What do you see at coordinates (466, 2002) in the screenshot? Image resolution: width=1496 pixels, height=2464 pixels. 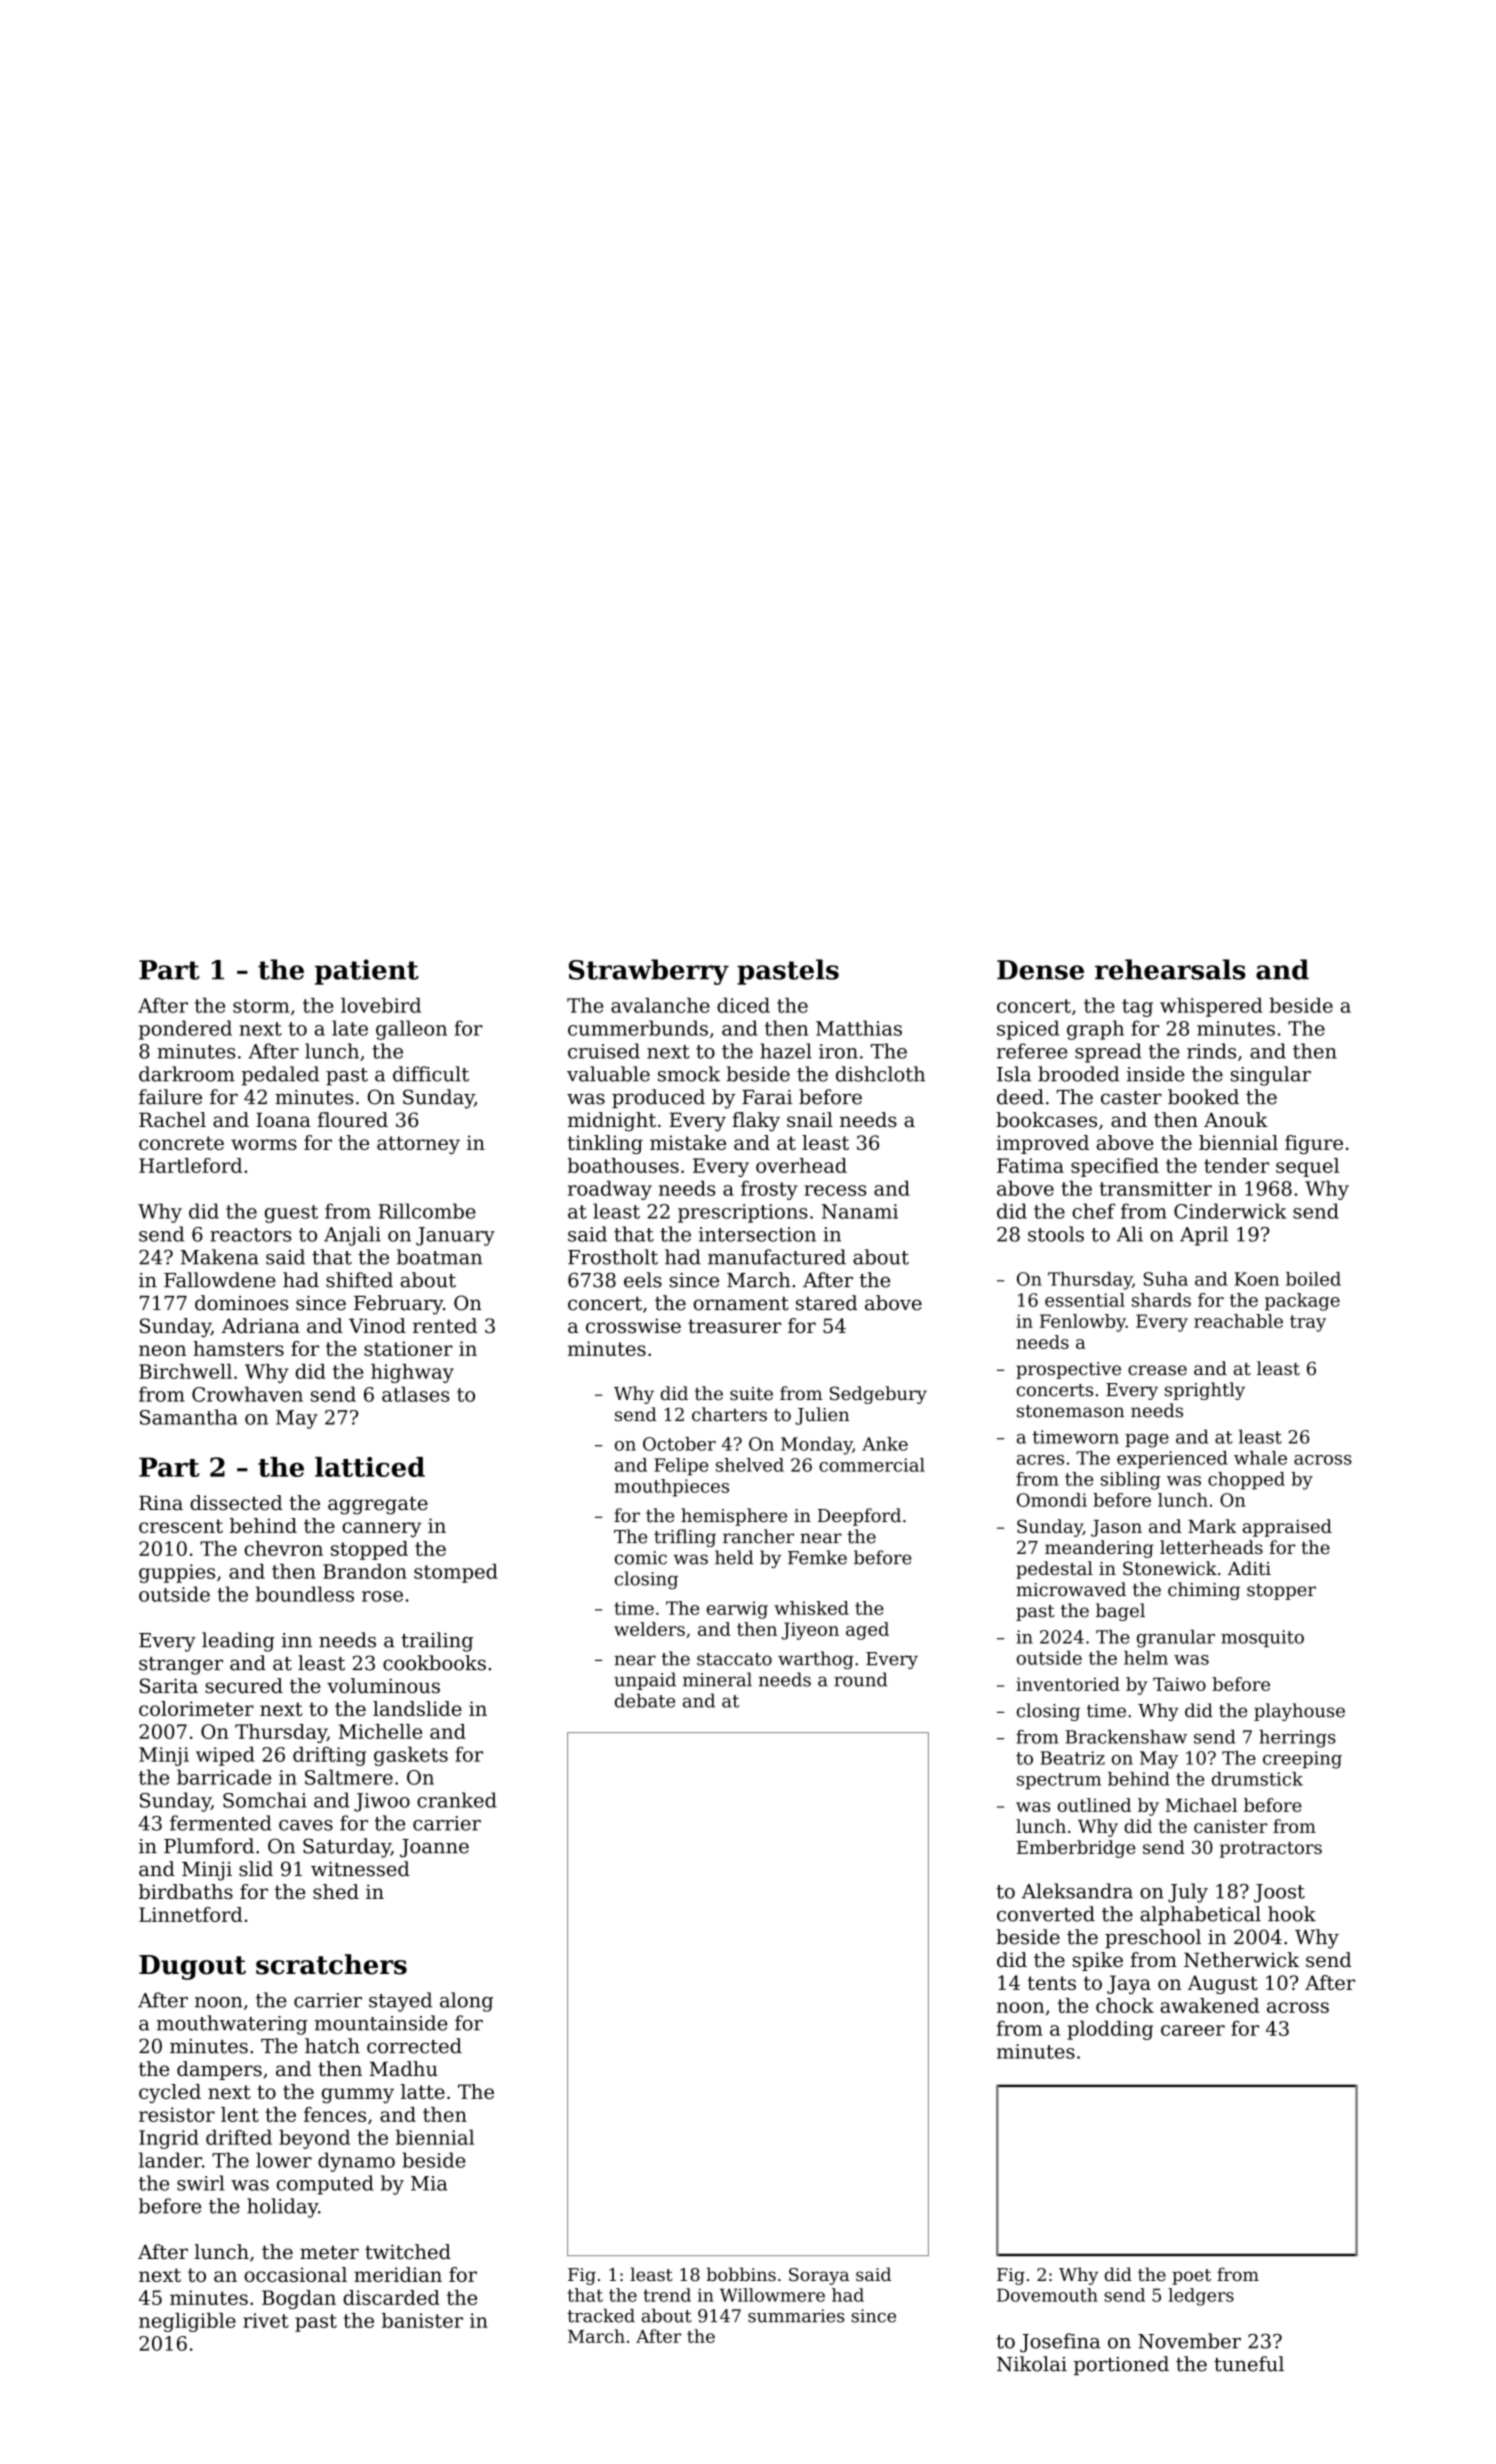 I see `along` at bounding box center [466, 2002].
